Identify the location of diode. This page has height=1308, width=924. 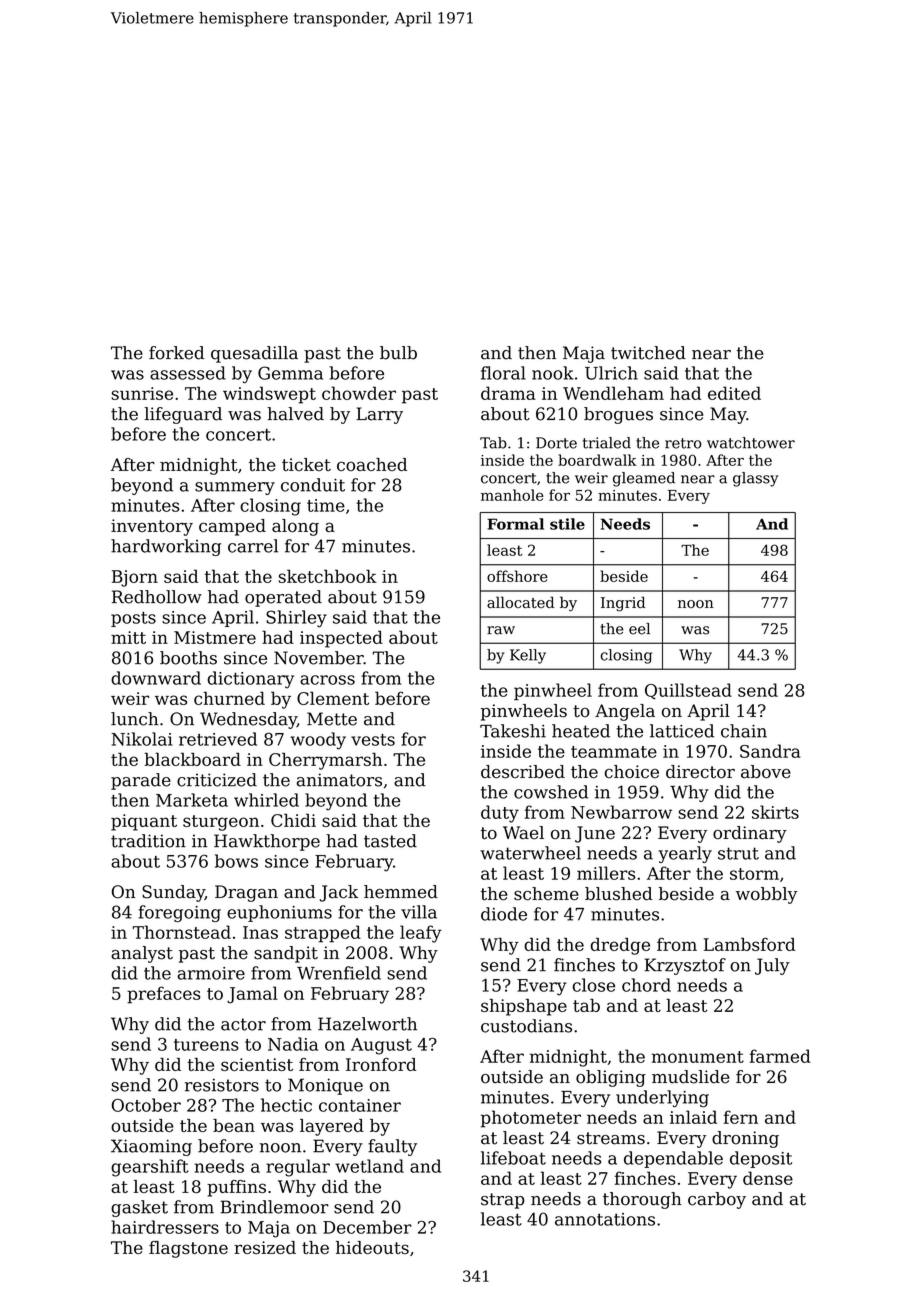
(504, 914).
